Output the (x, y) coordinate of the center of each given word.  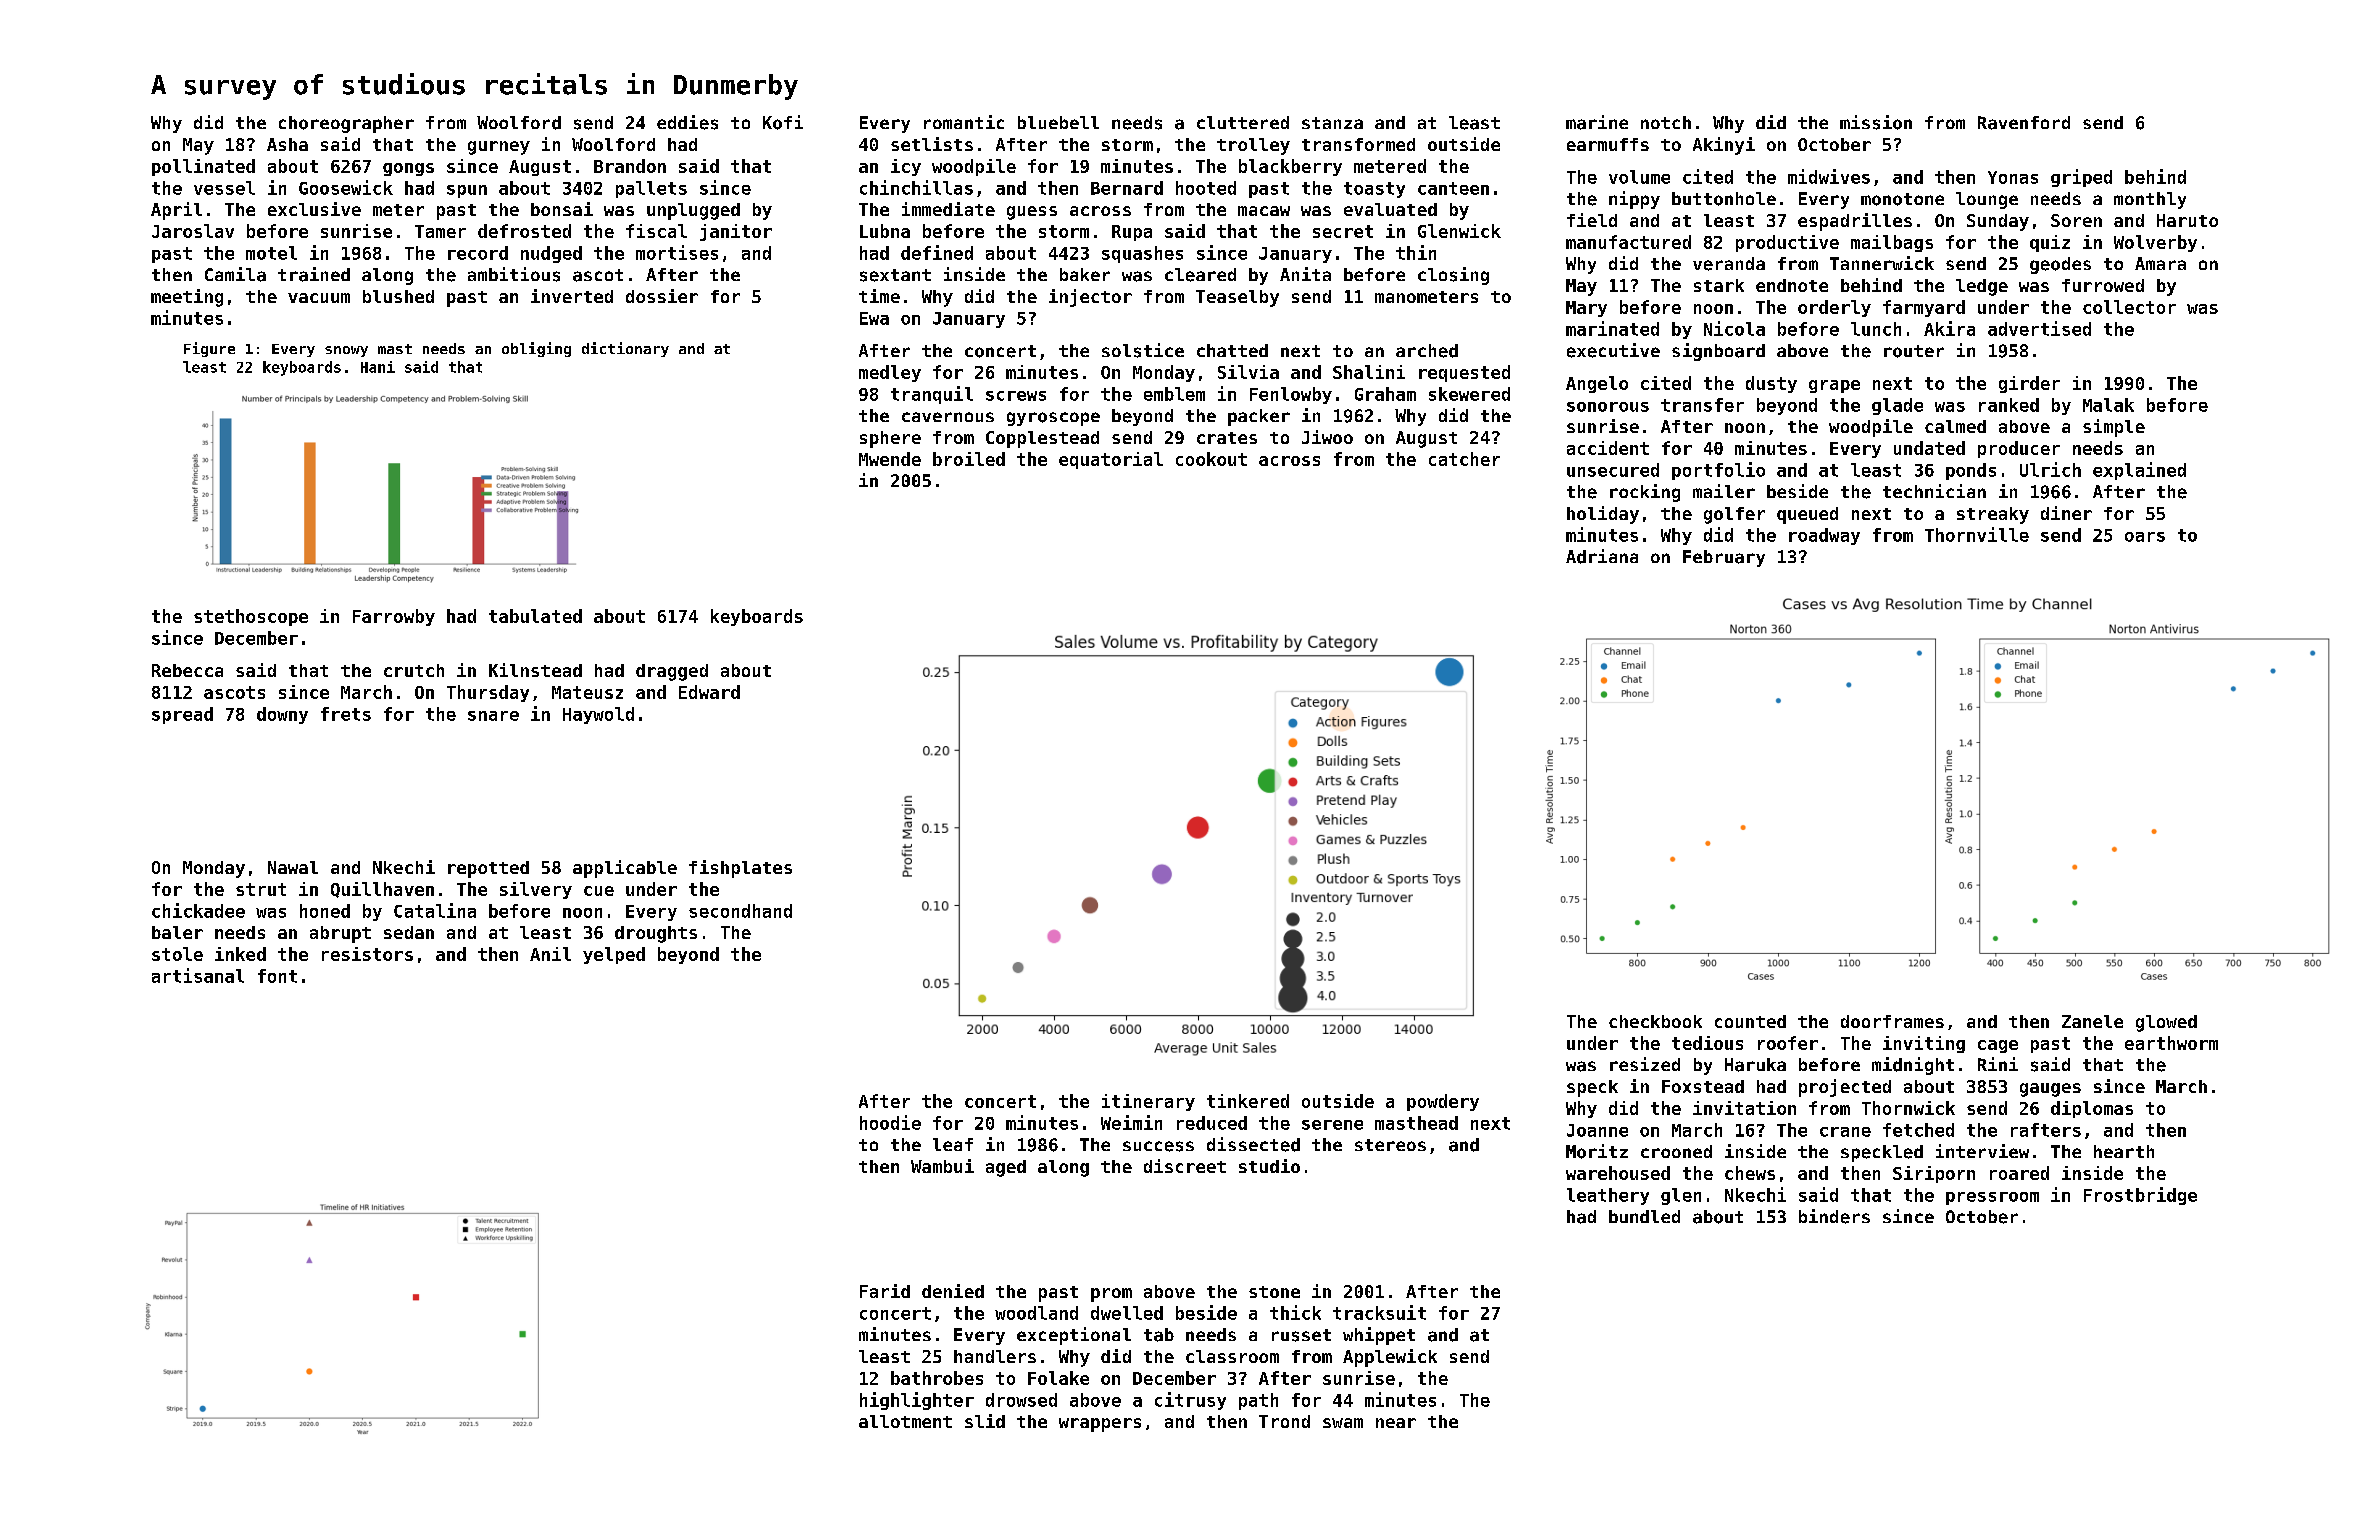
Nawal (293, 867)
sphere (890, 439)
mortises (677, 252)
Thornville (1977, 534)
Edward (709, 692)
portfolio (1718, 471)
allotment (905, 1421)
